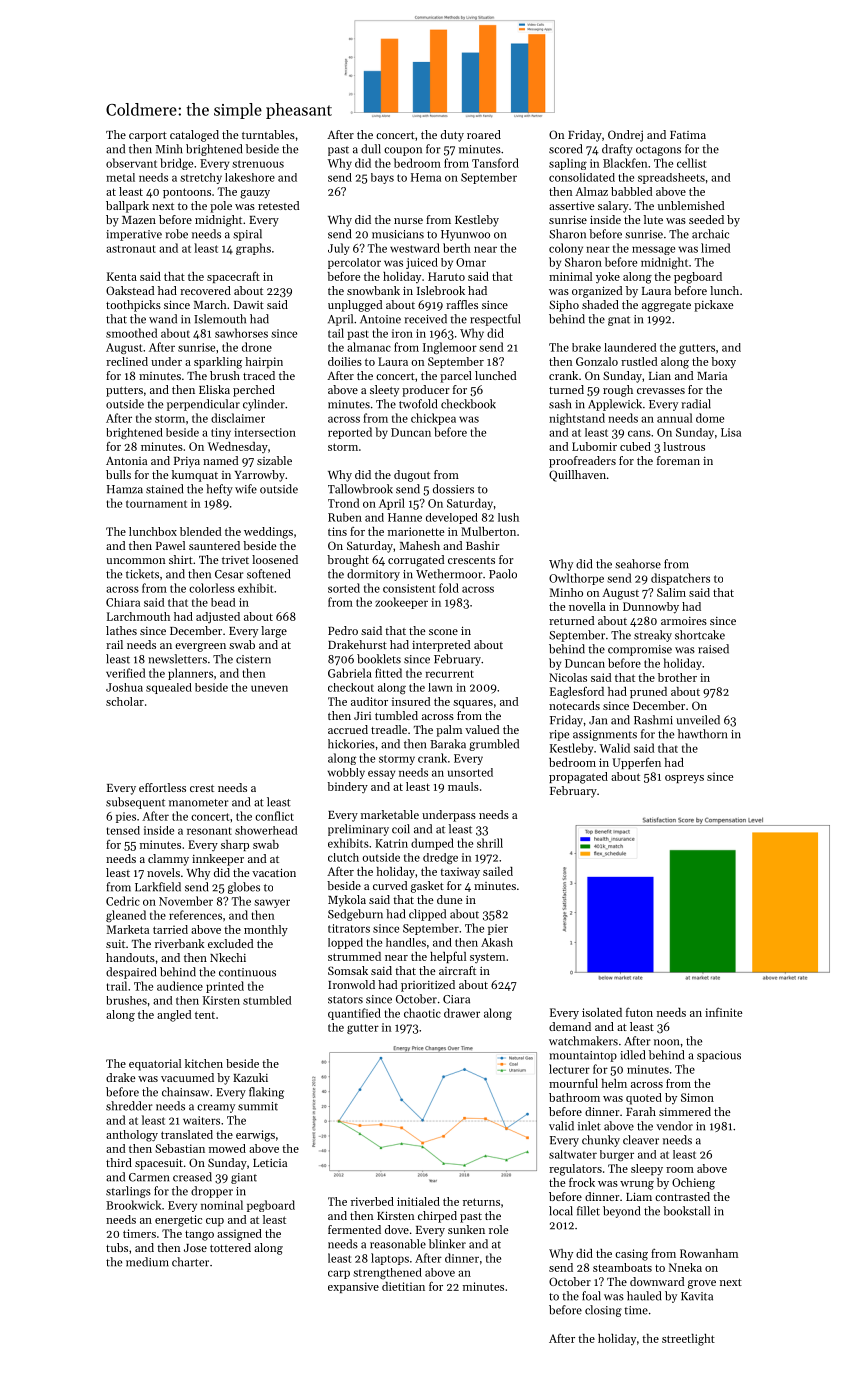 This screenshot has height=1400, width=849. What do you see at coordinates (715, 248) in the screenshot?
I see `limed` at bounding box center [715, 248].
